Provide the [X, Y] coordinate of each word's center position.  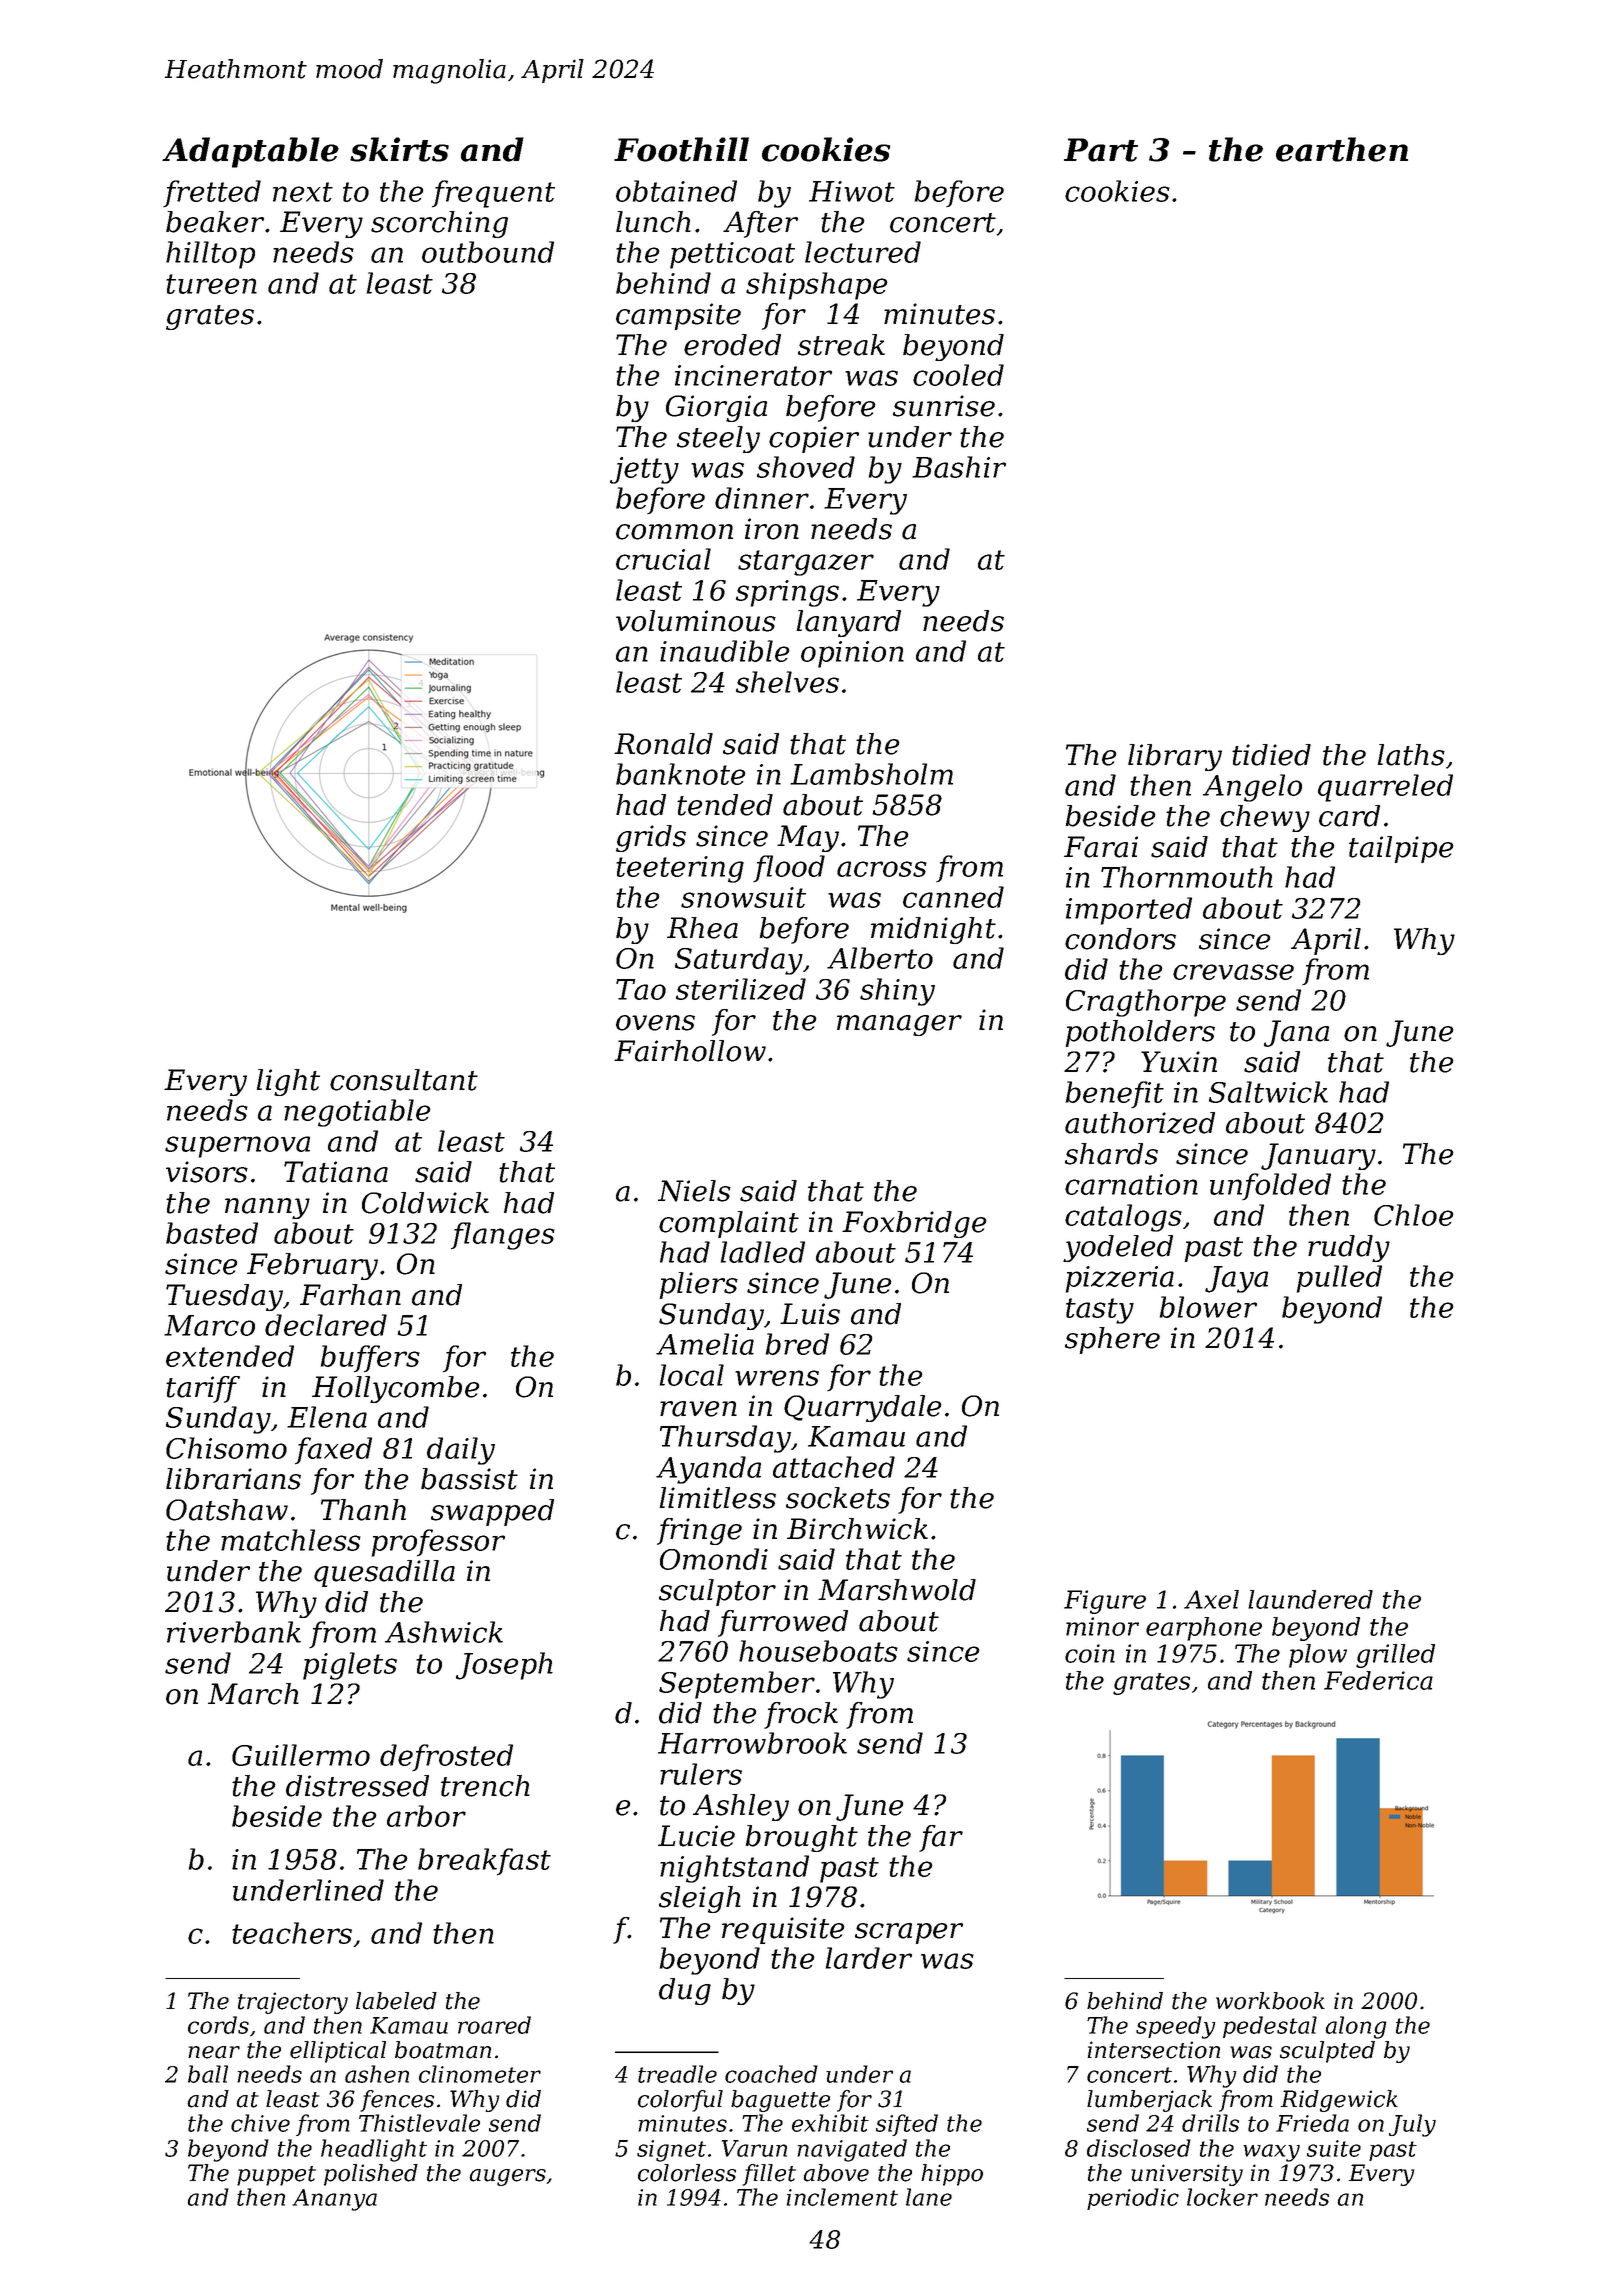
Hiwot [852, 191]
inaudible [725, 651]
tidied [1271, 755]
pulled [1339, 1279]
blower [1208, 1307]
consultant [404, 1080]
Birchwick [857, 1529]
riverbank [234, 1632]
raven [698, 1409]
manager [899, 1025]
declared [326, 1325]
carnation [1131, 1184]
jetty [644, 470]
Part [1101, 150]
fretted [212, 193]
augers [507, 2177]
